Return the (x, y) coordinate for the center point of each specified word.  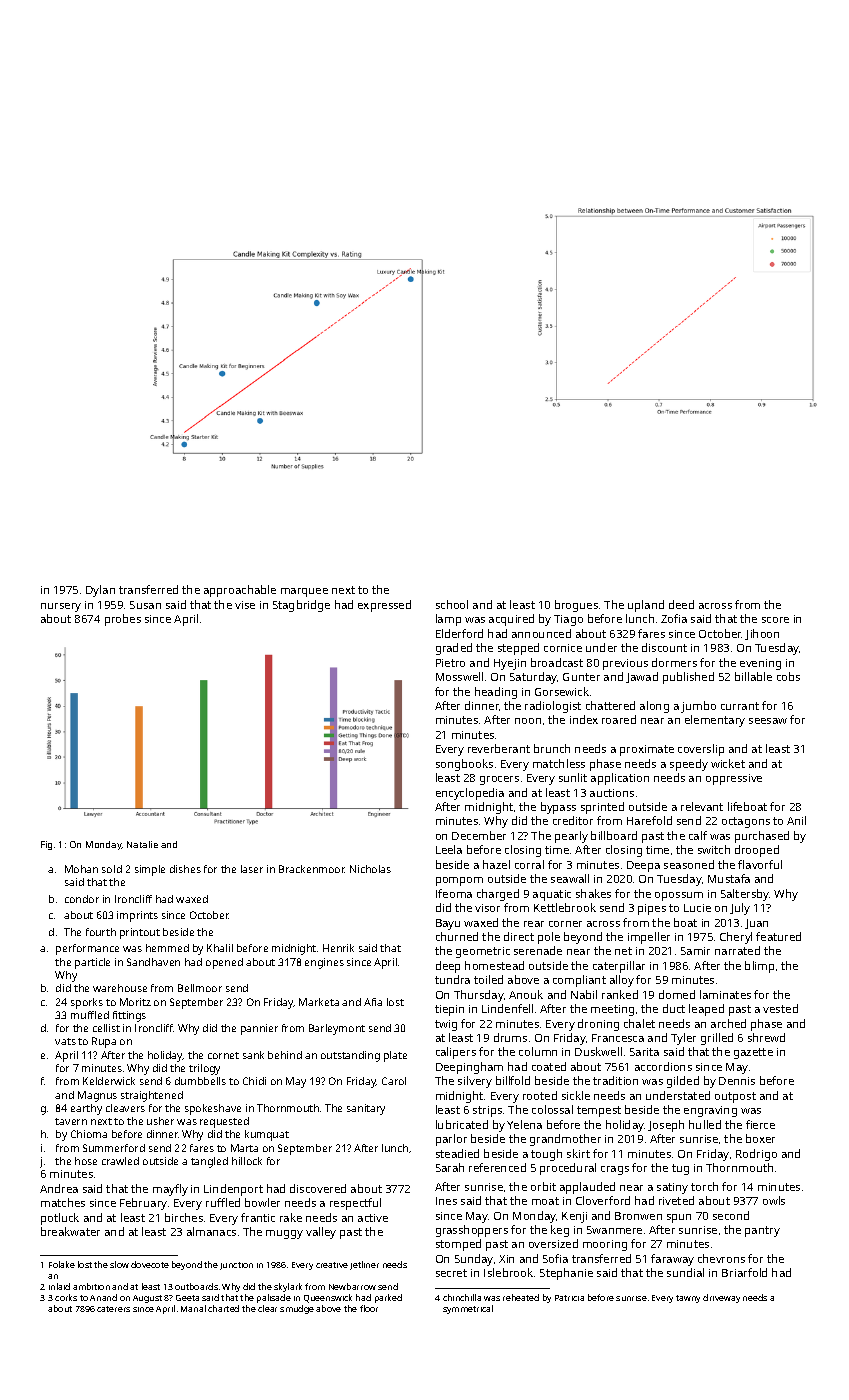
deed (681, 604)
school (452, 604)
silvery (475, 1082)
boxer (760, 1138)
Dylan (100, 591)
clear (267, 1308)
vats (65, 1041)
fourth (101, 932)
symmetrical (468, 1309)
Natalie (142, 844)
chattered (610, 705)
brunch (552, 748)
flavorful (760, 864)
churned (457, 936)
